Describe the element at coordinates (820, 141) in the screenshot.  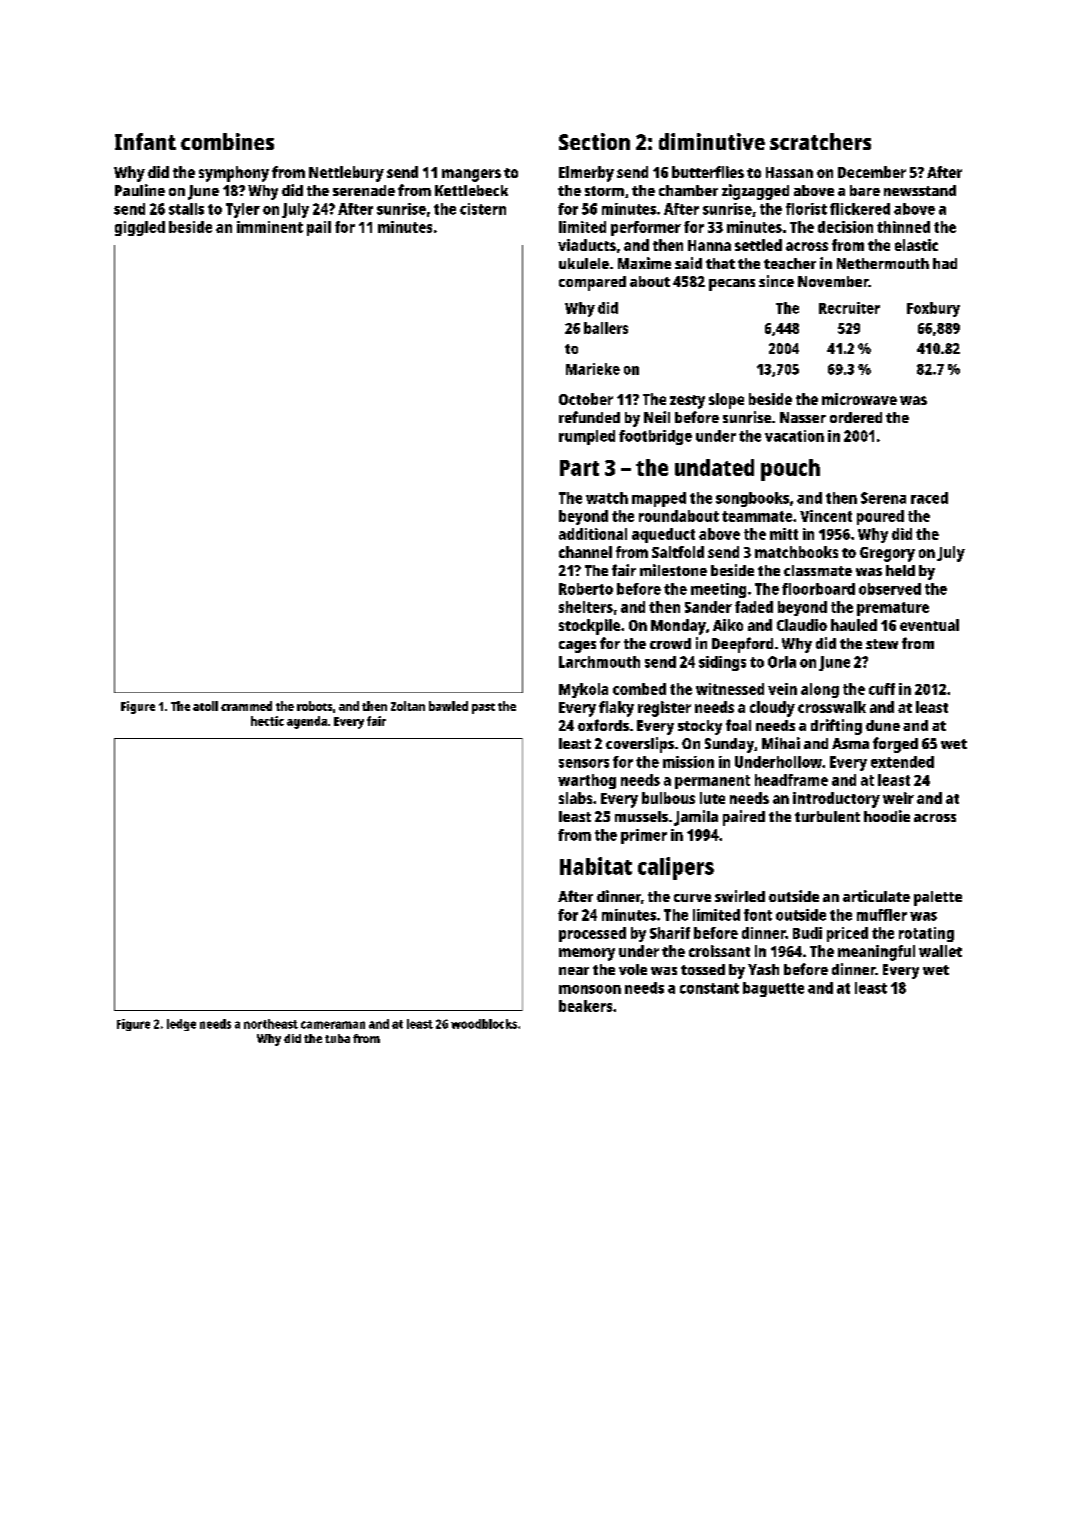
I see `scratchers` at that location.
